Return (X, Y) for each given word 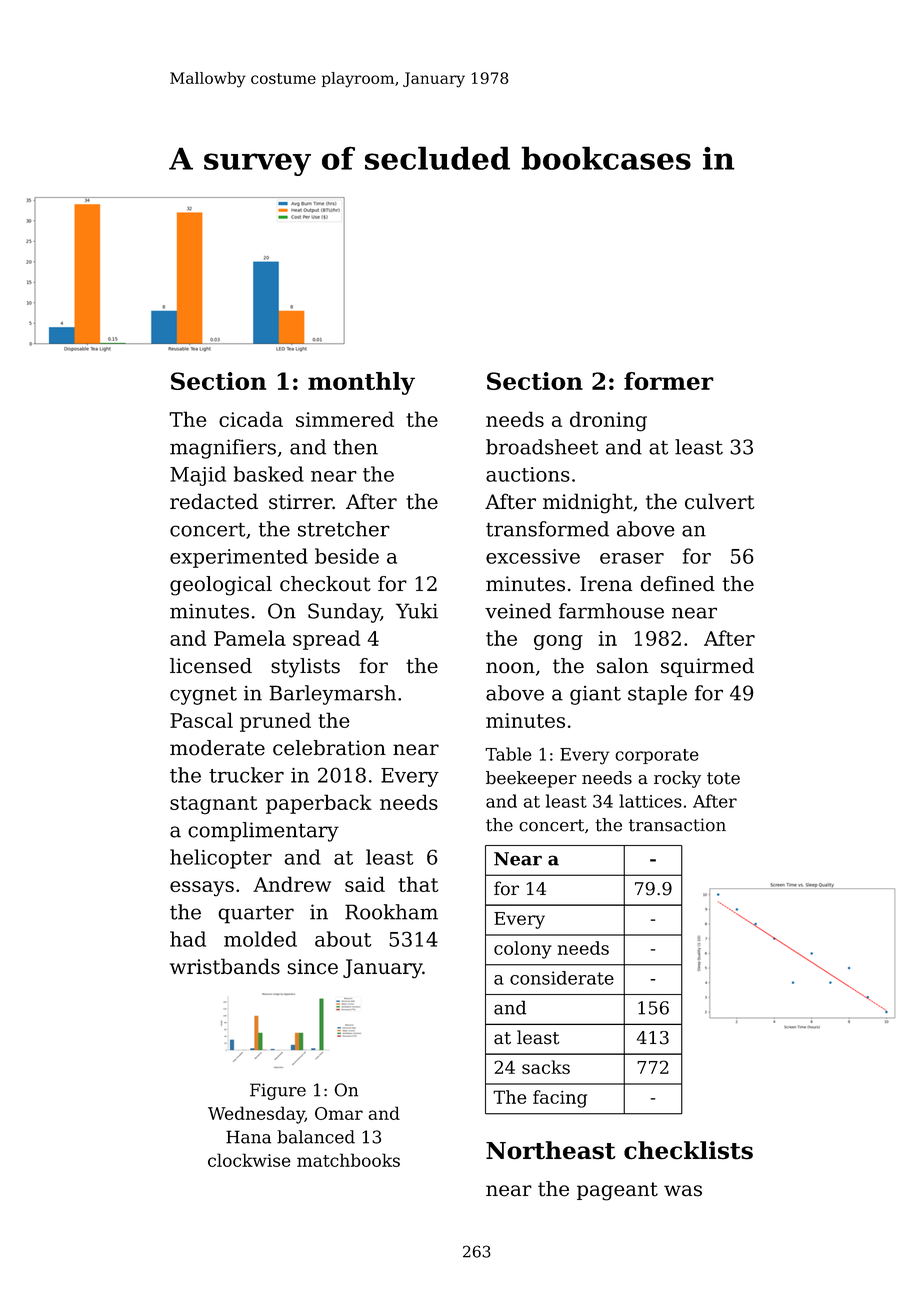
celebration (329, 748)
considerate (562, 978)
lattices (650, 801)
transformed (547, 529)
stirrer (300, 502)
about (343, 939)
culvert (719, 501)
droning (608, 421)
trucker (246, 775)
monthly (361, 383)
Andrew (292, 884)
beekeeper (531, 779)
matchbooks (348, 1160)
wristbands (225, 966)
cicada (251, 419)
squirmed (707, 667)
